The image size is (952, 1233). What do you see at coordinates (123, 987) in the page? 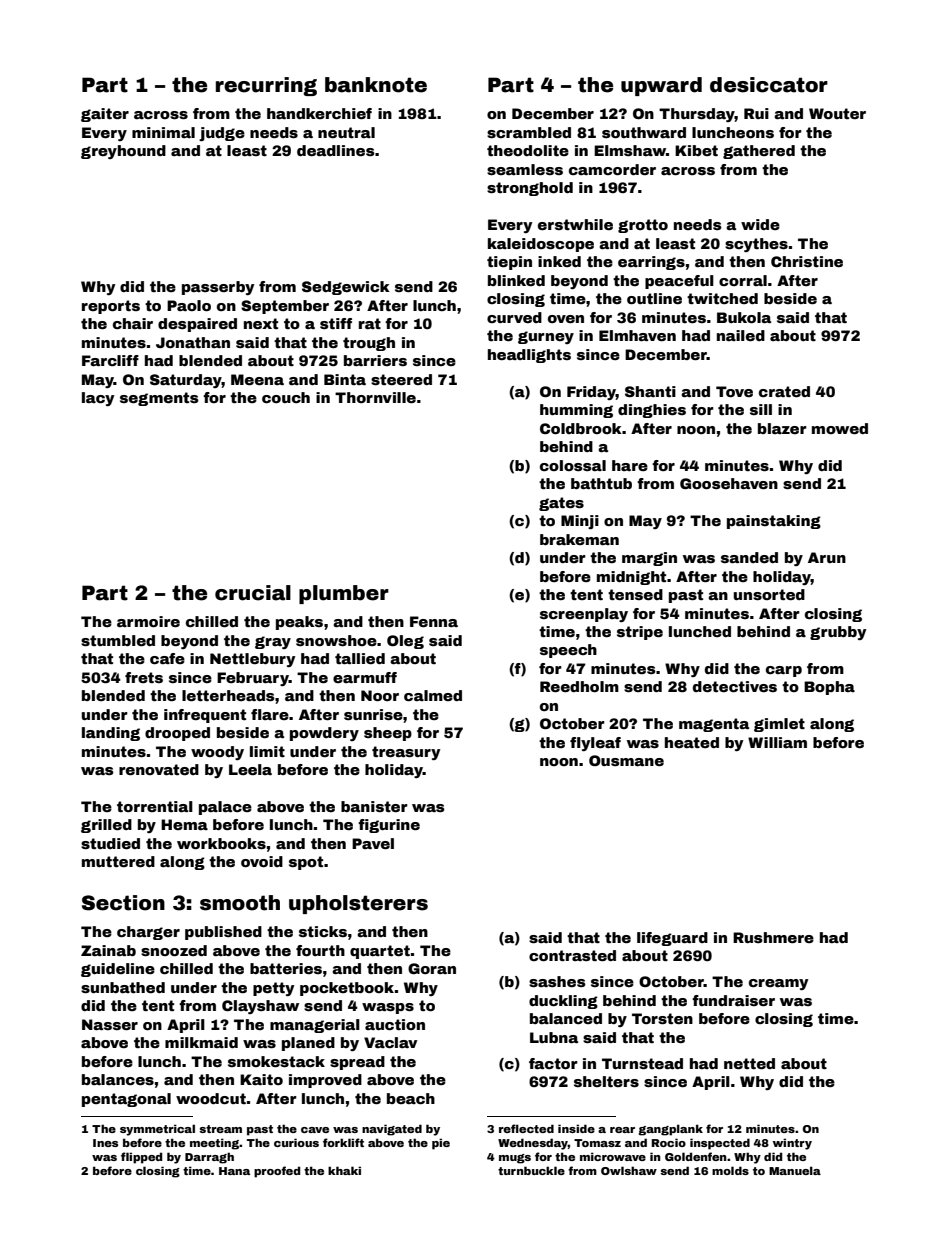
I see `sunbathed` at bounding box center [123, 987].
